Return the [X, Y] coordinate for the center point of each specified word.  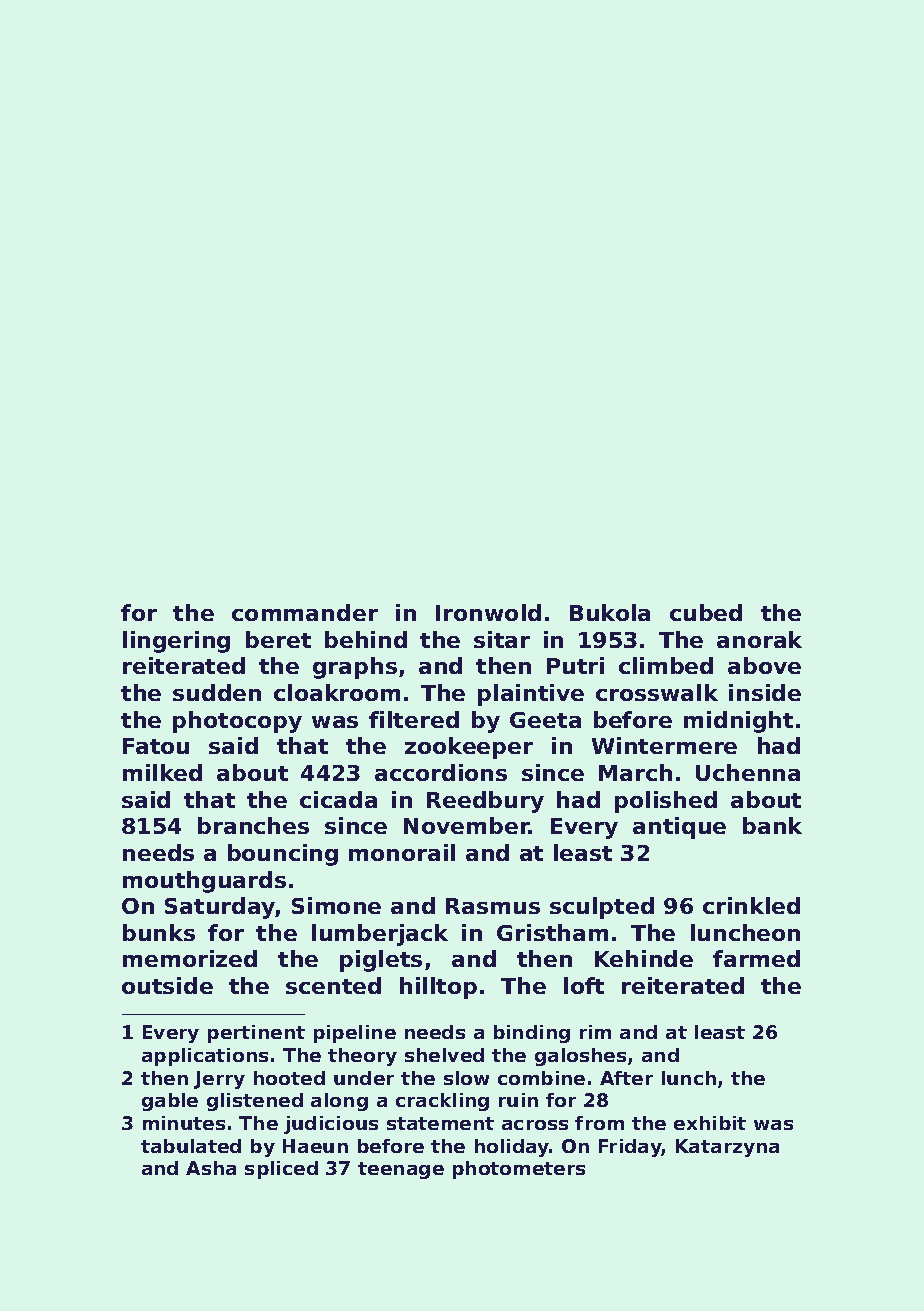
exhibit [710, 1123]
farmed [756, 958]
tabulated [191, 1146]
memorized [190, 958]
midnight [738, 722]
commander [305, 612]
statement [440, 1123]
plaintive [531, 695]
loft [584, 985]
